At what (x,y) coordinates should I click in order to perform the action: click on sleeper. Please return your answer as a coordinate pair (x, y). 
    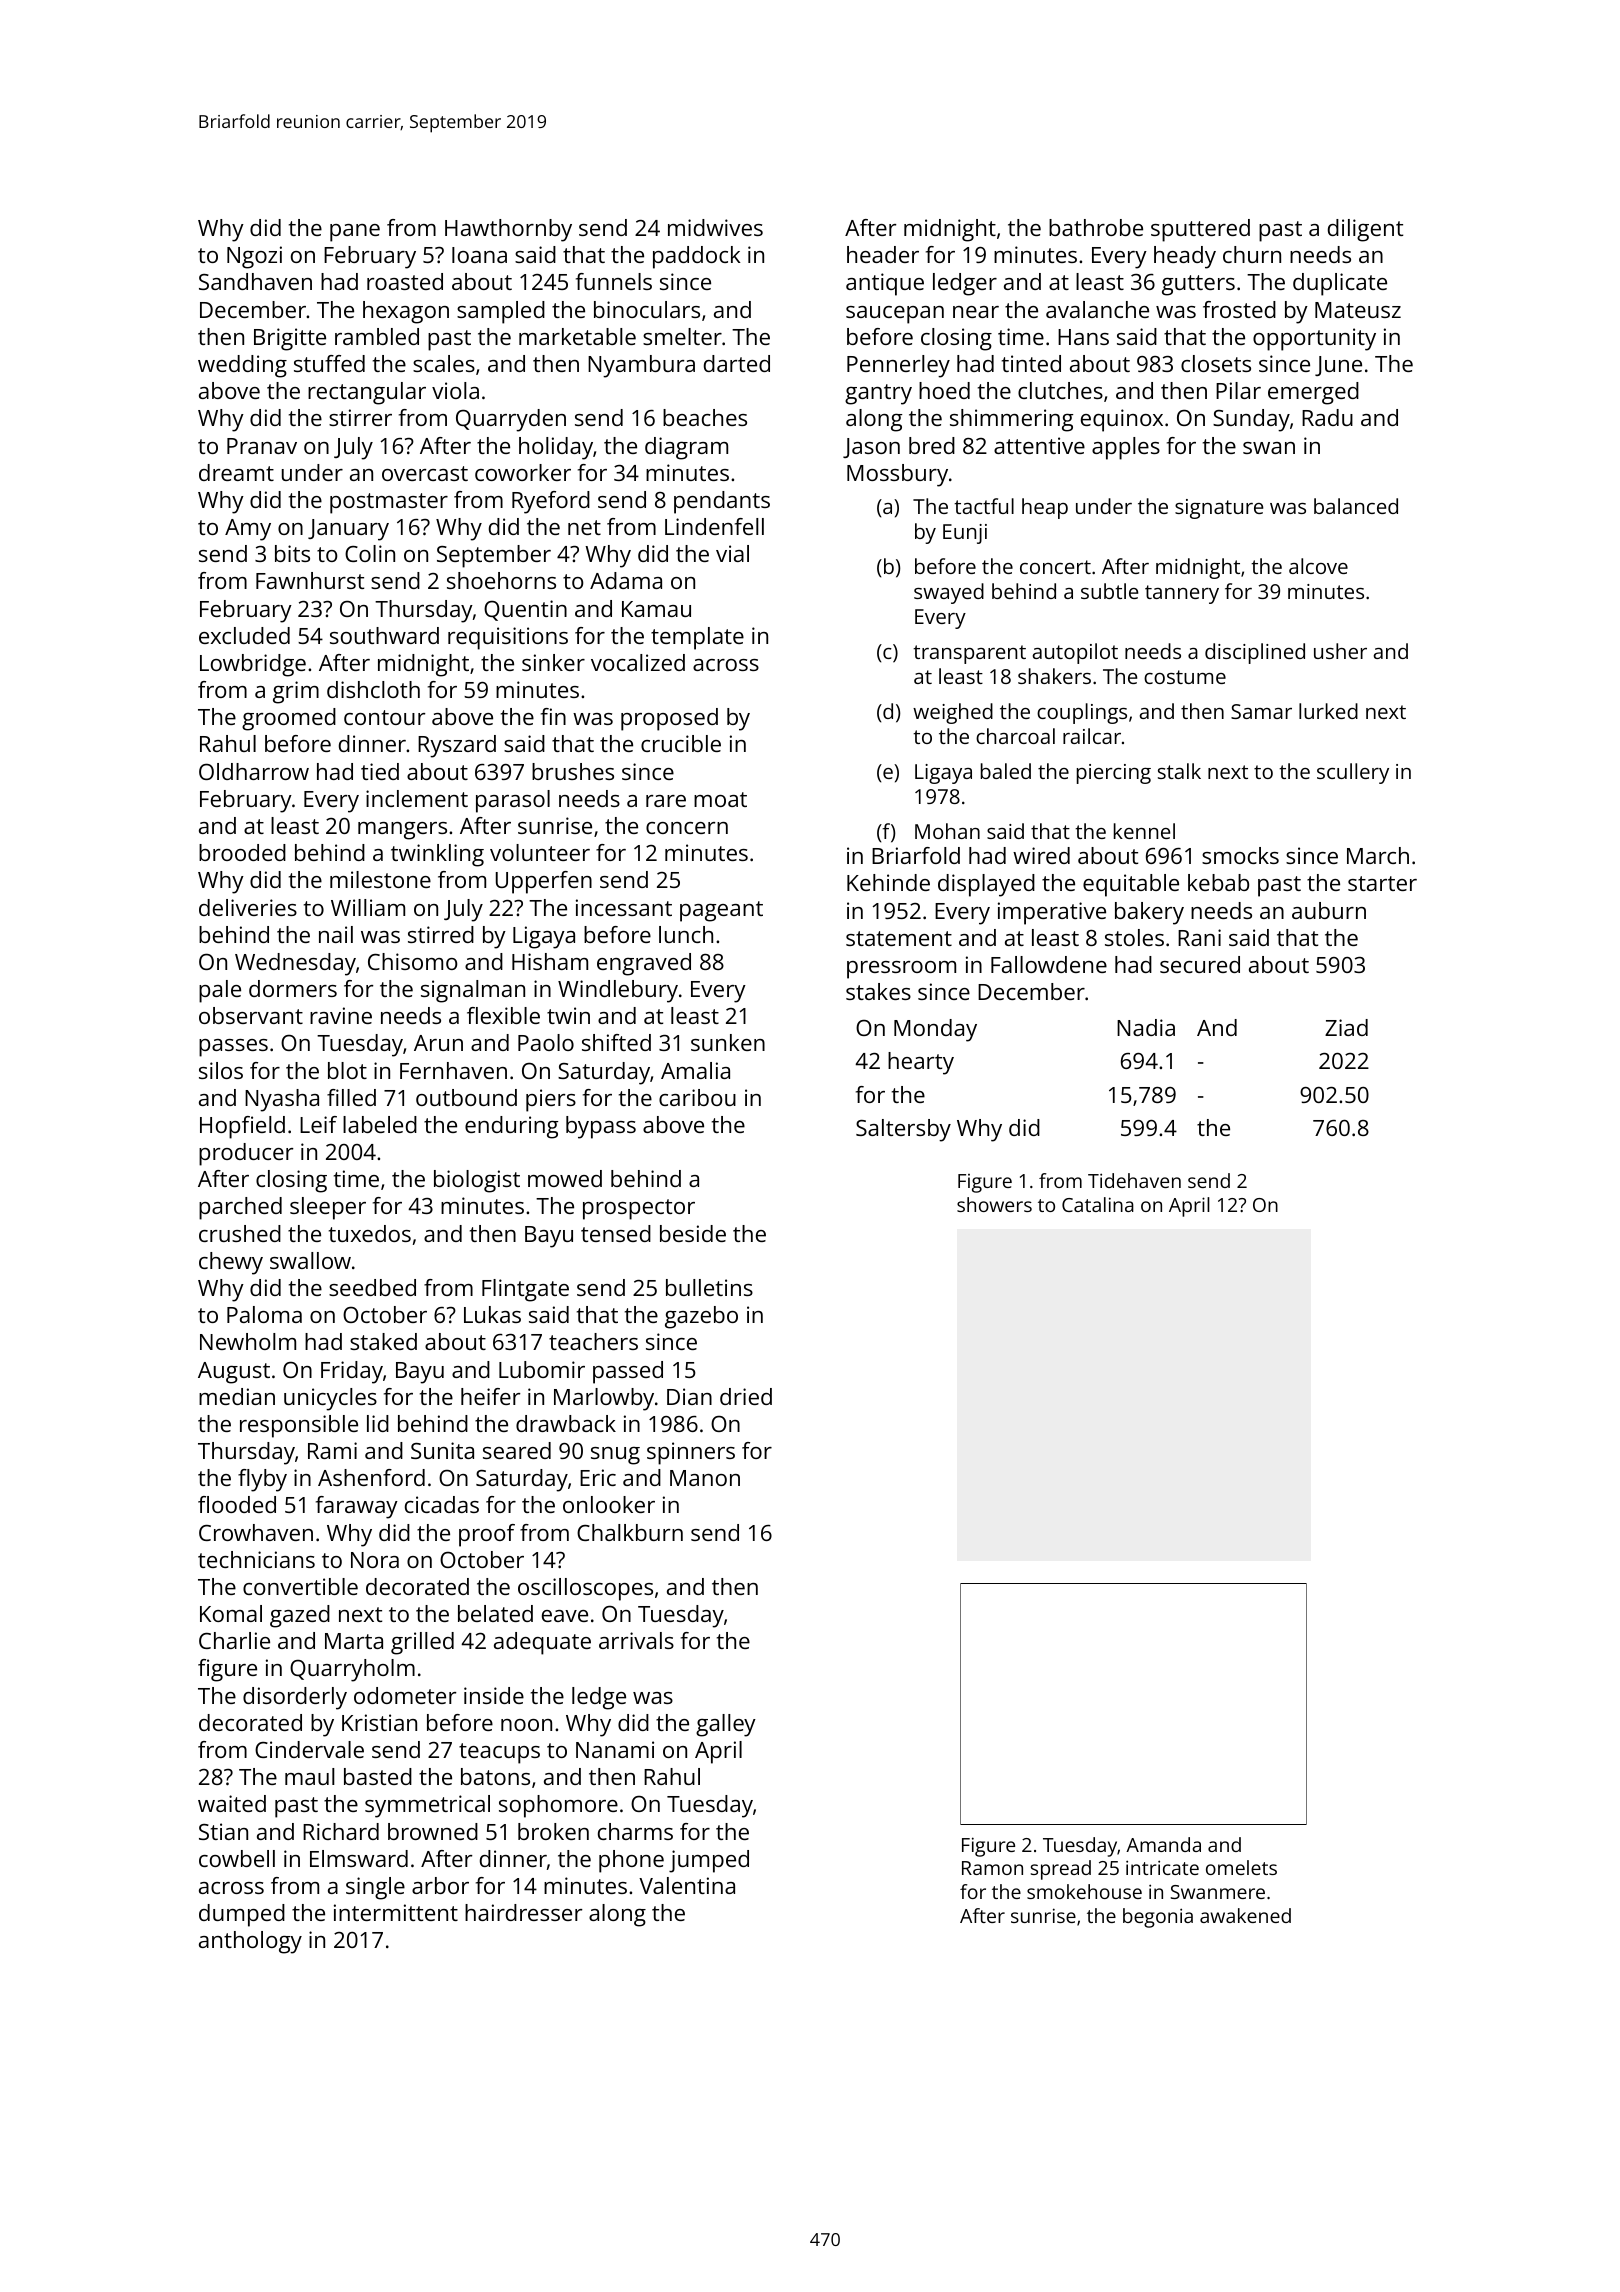
    Looking at the image, I should click on (328, 1208).
